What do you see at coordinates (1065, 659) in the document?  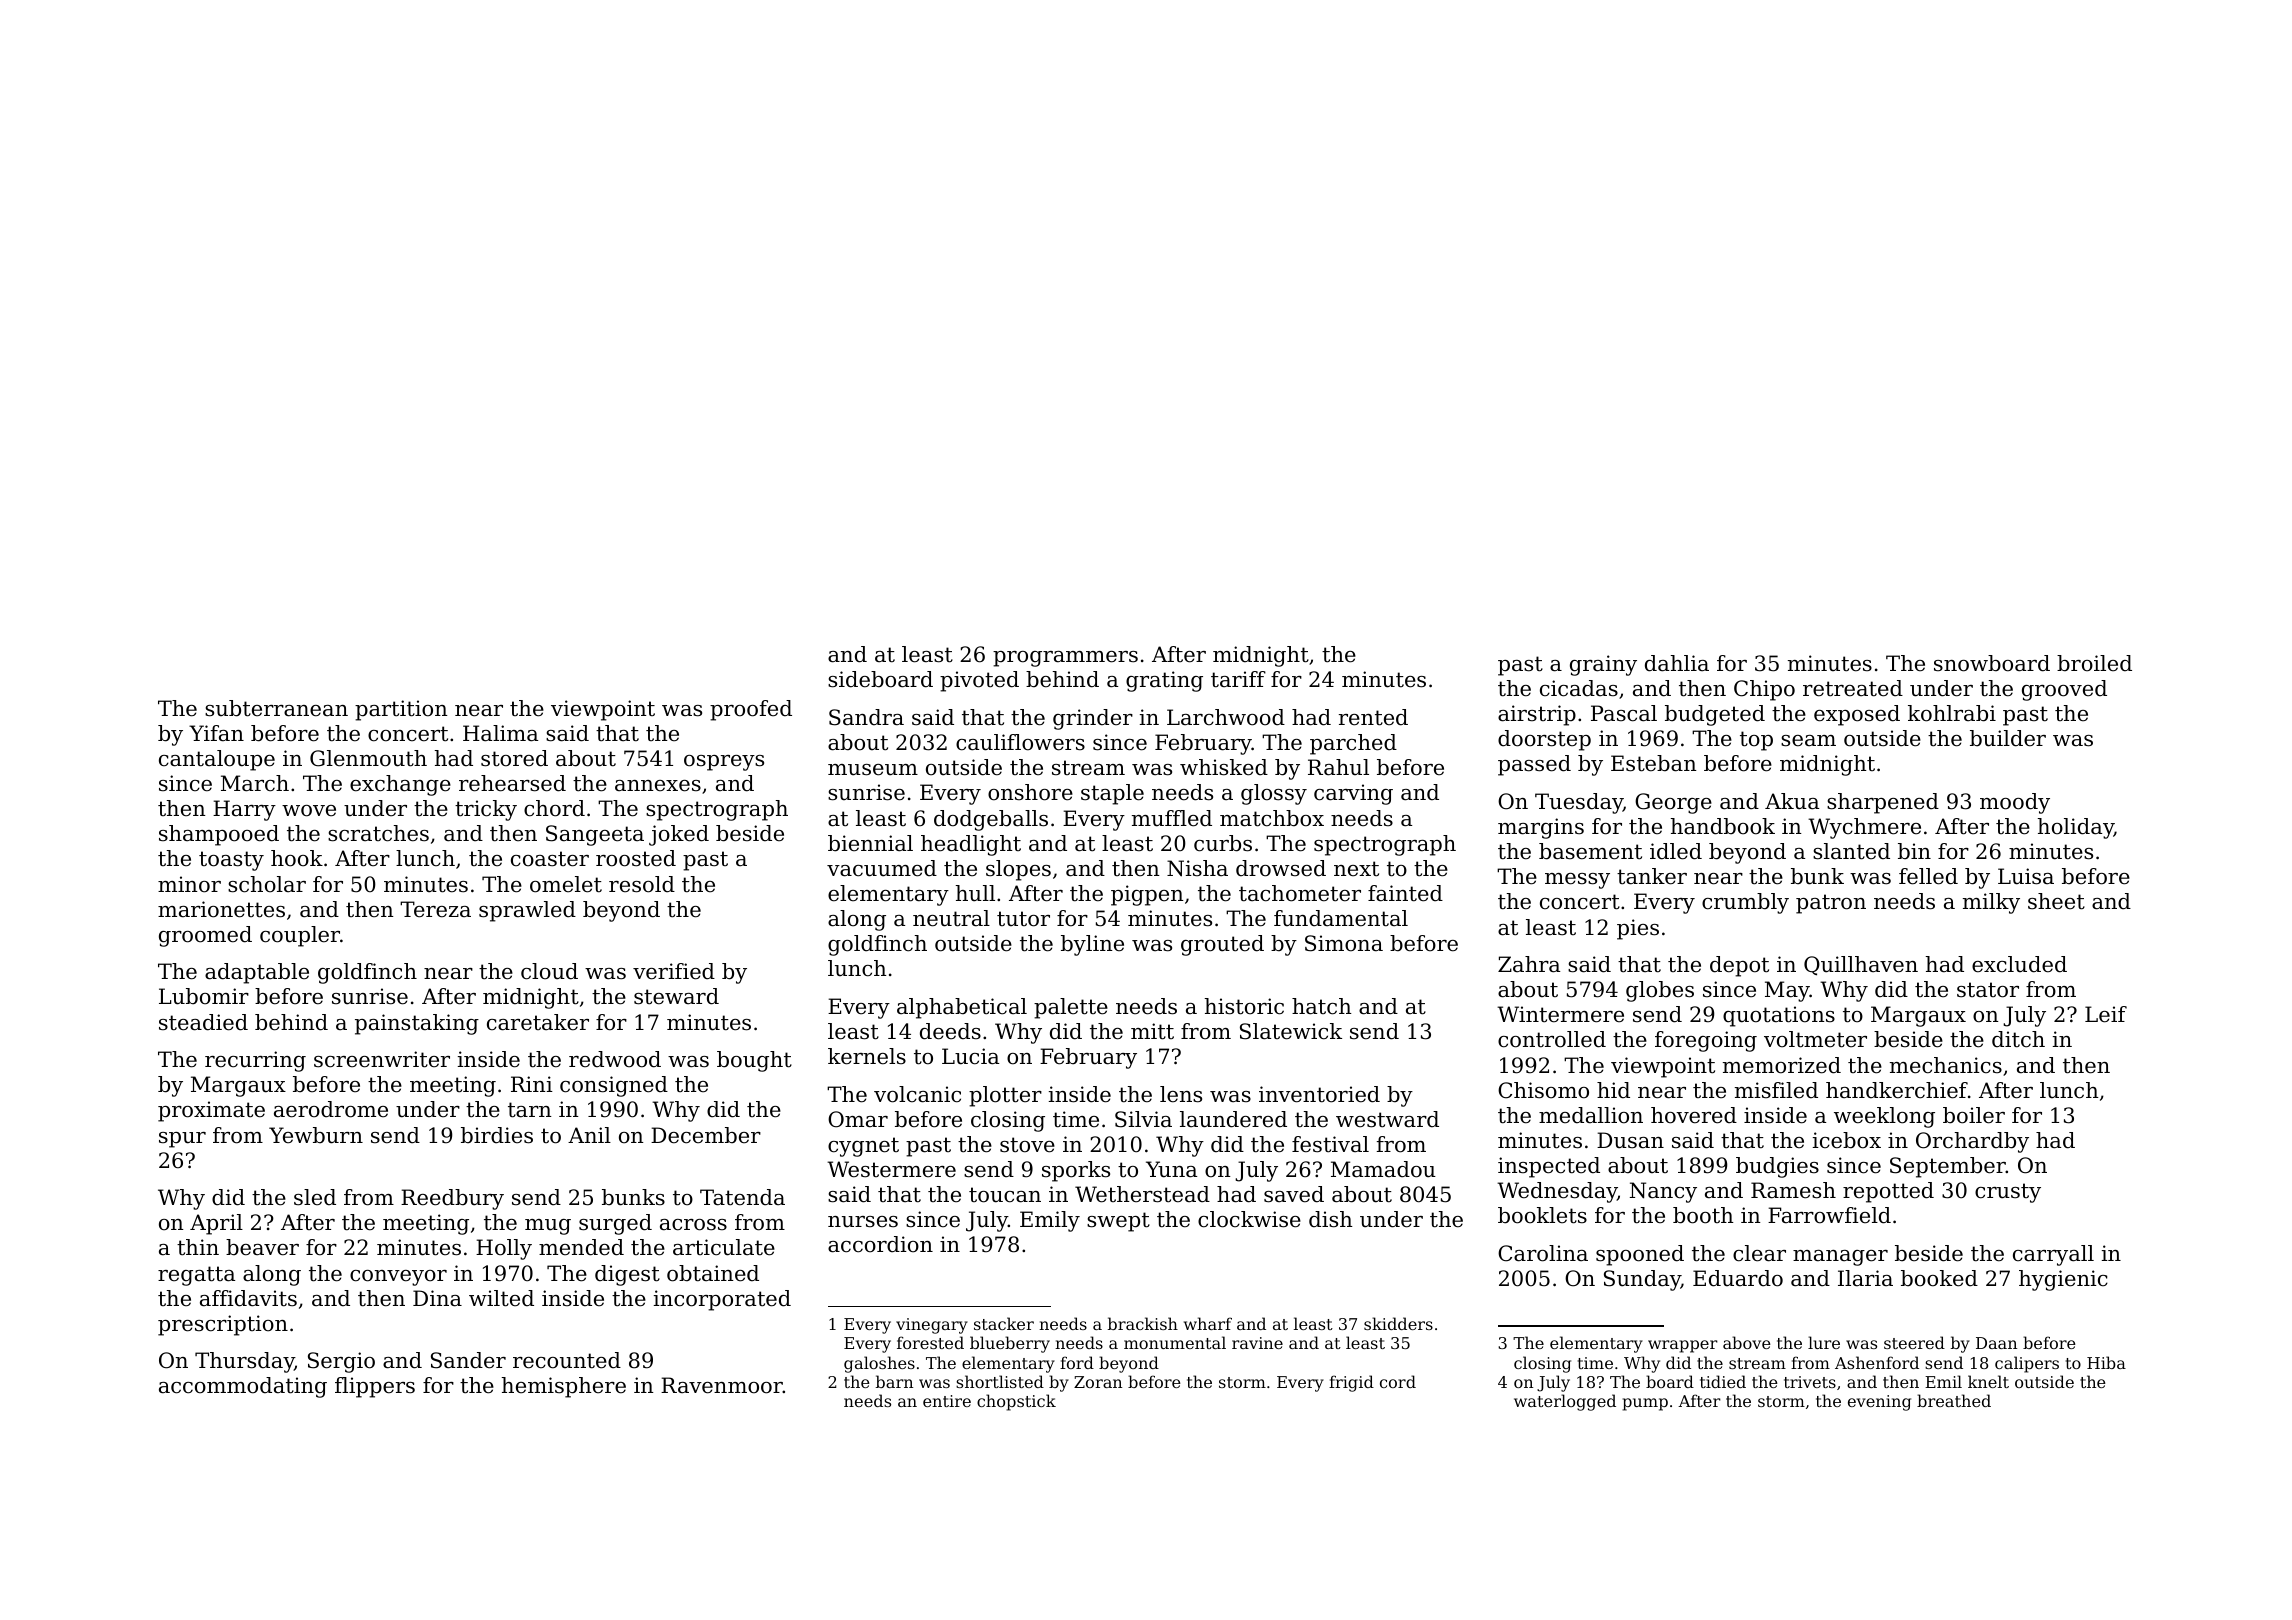 I see `programmers` at bounding box center [1065, 659].
